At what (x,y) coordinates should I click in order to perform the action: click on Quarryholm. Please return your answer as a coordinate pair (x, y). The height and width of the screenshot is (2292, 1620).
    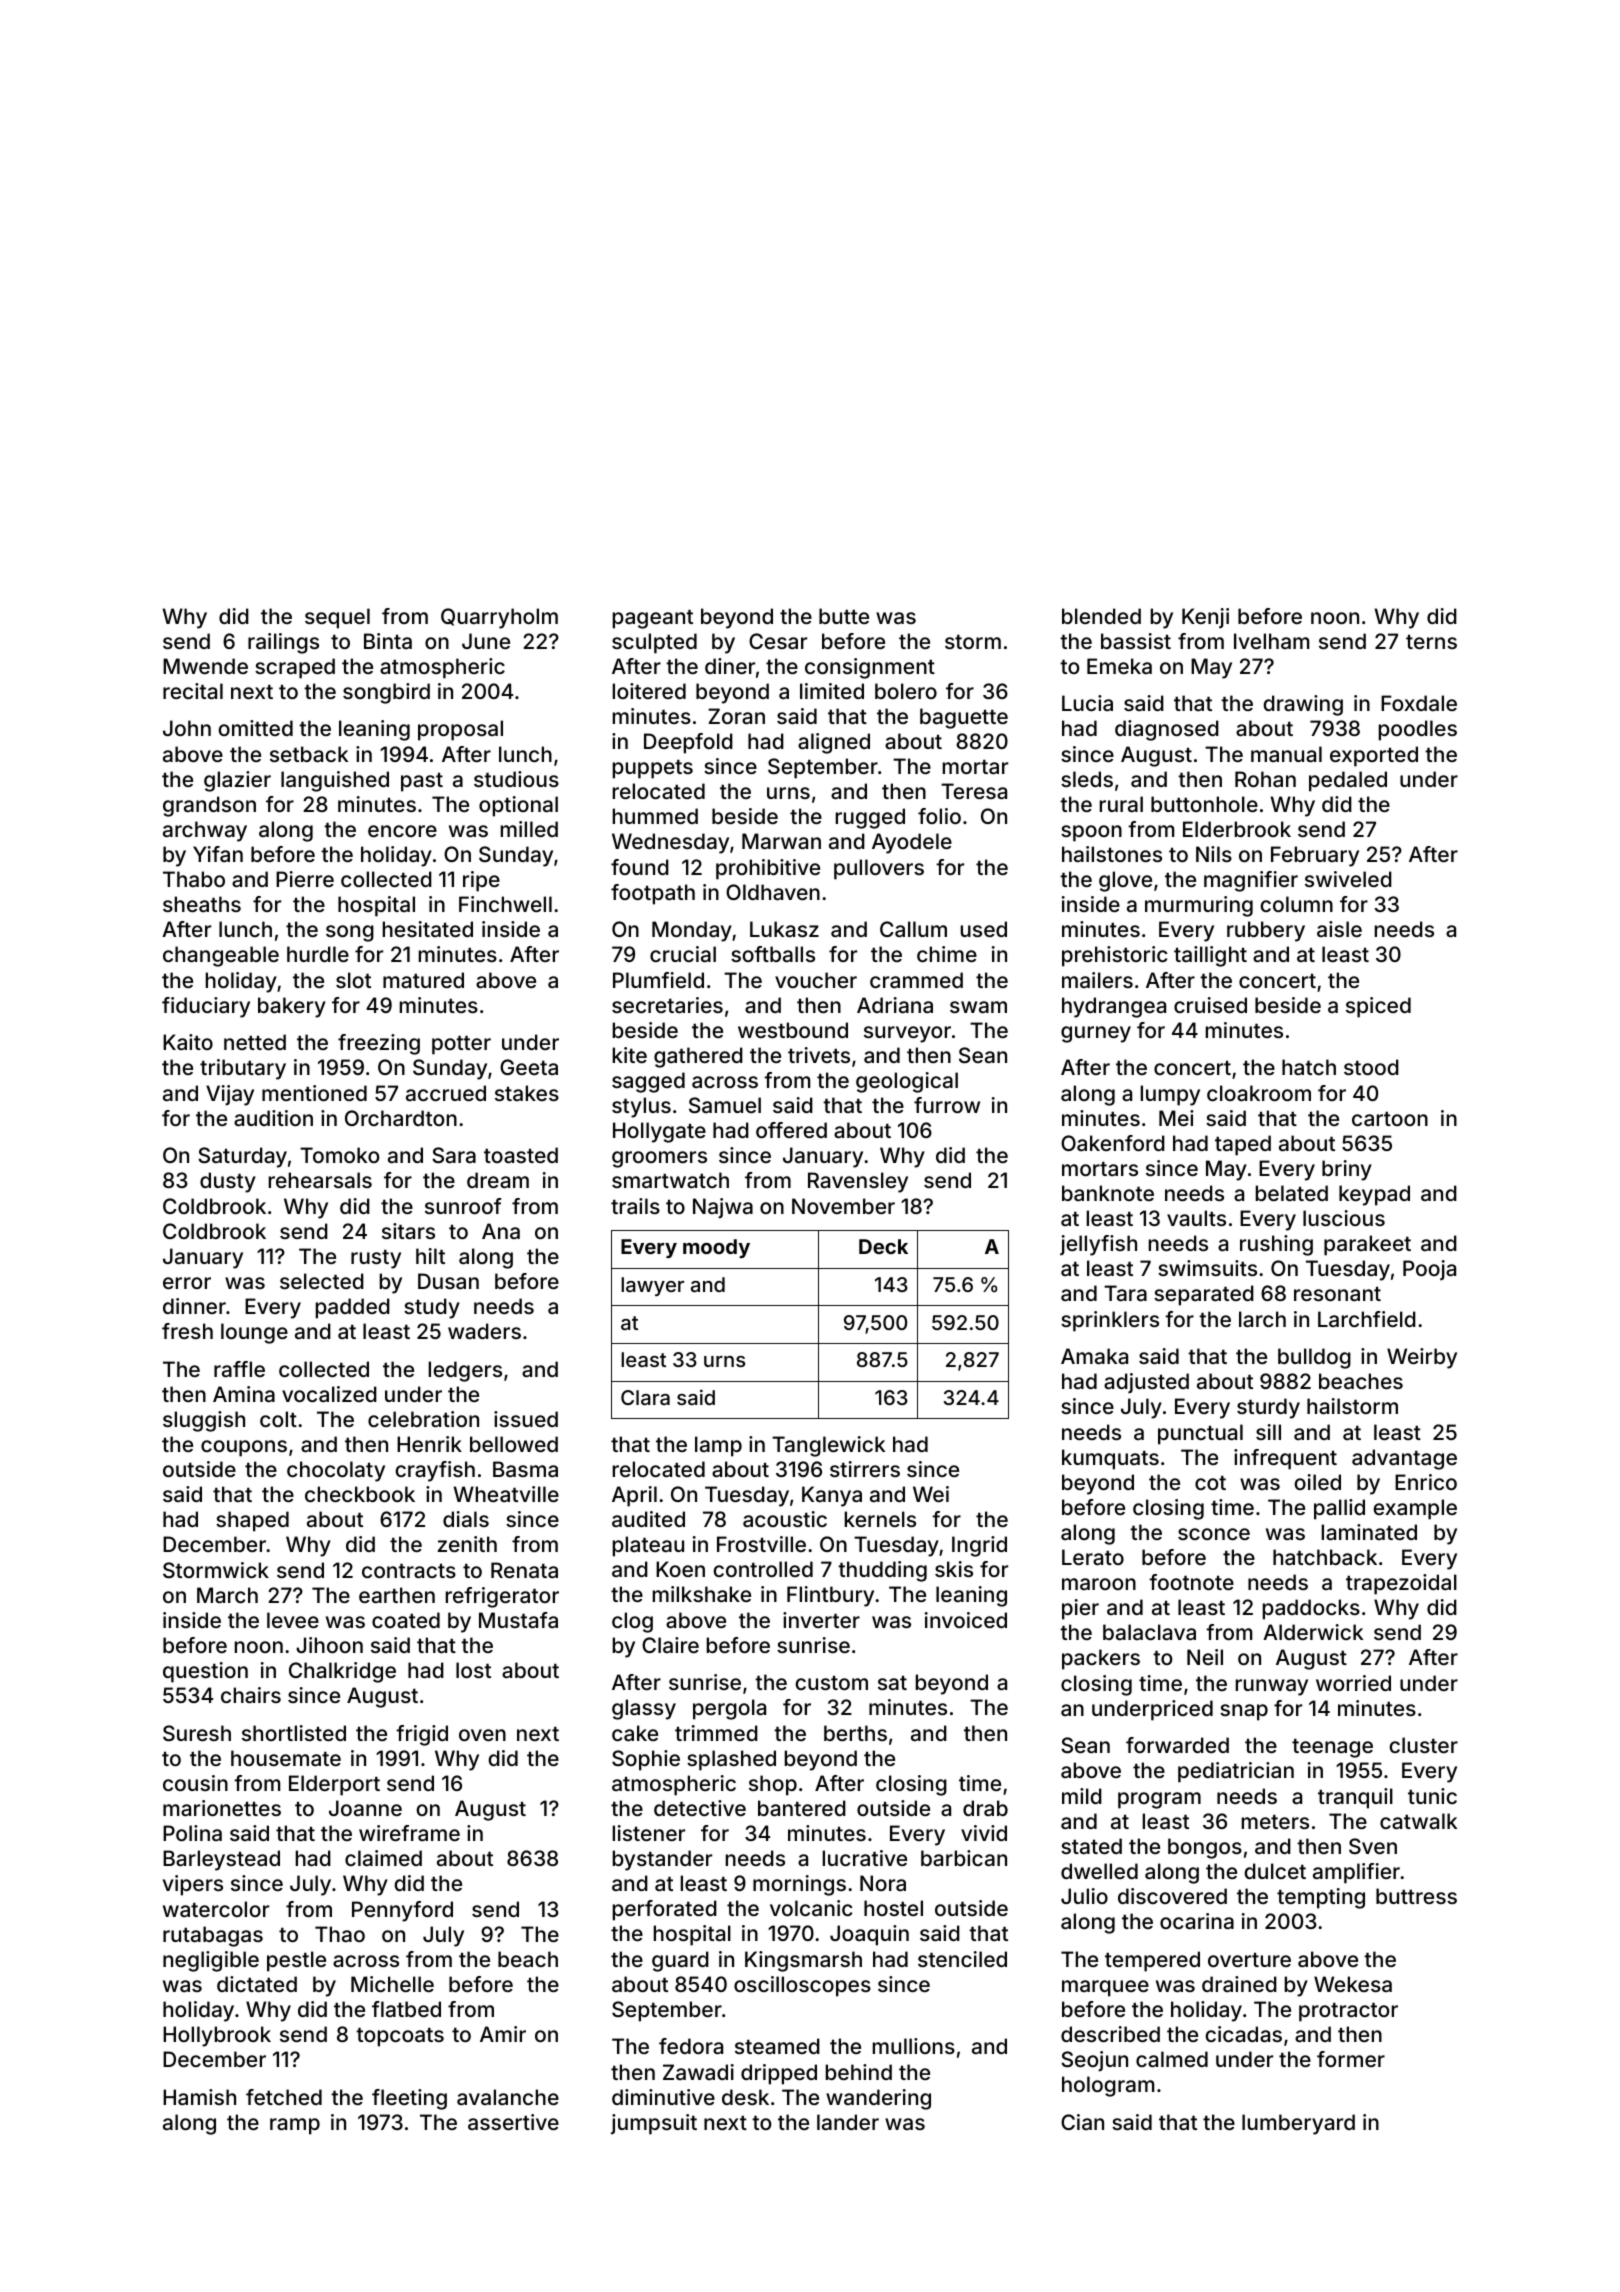
    Looking at the image, I should click on (499, 618).
